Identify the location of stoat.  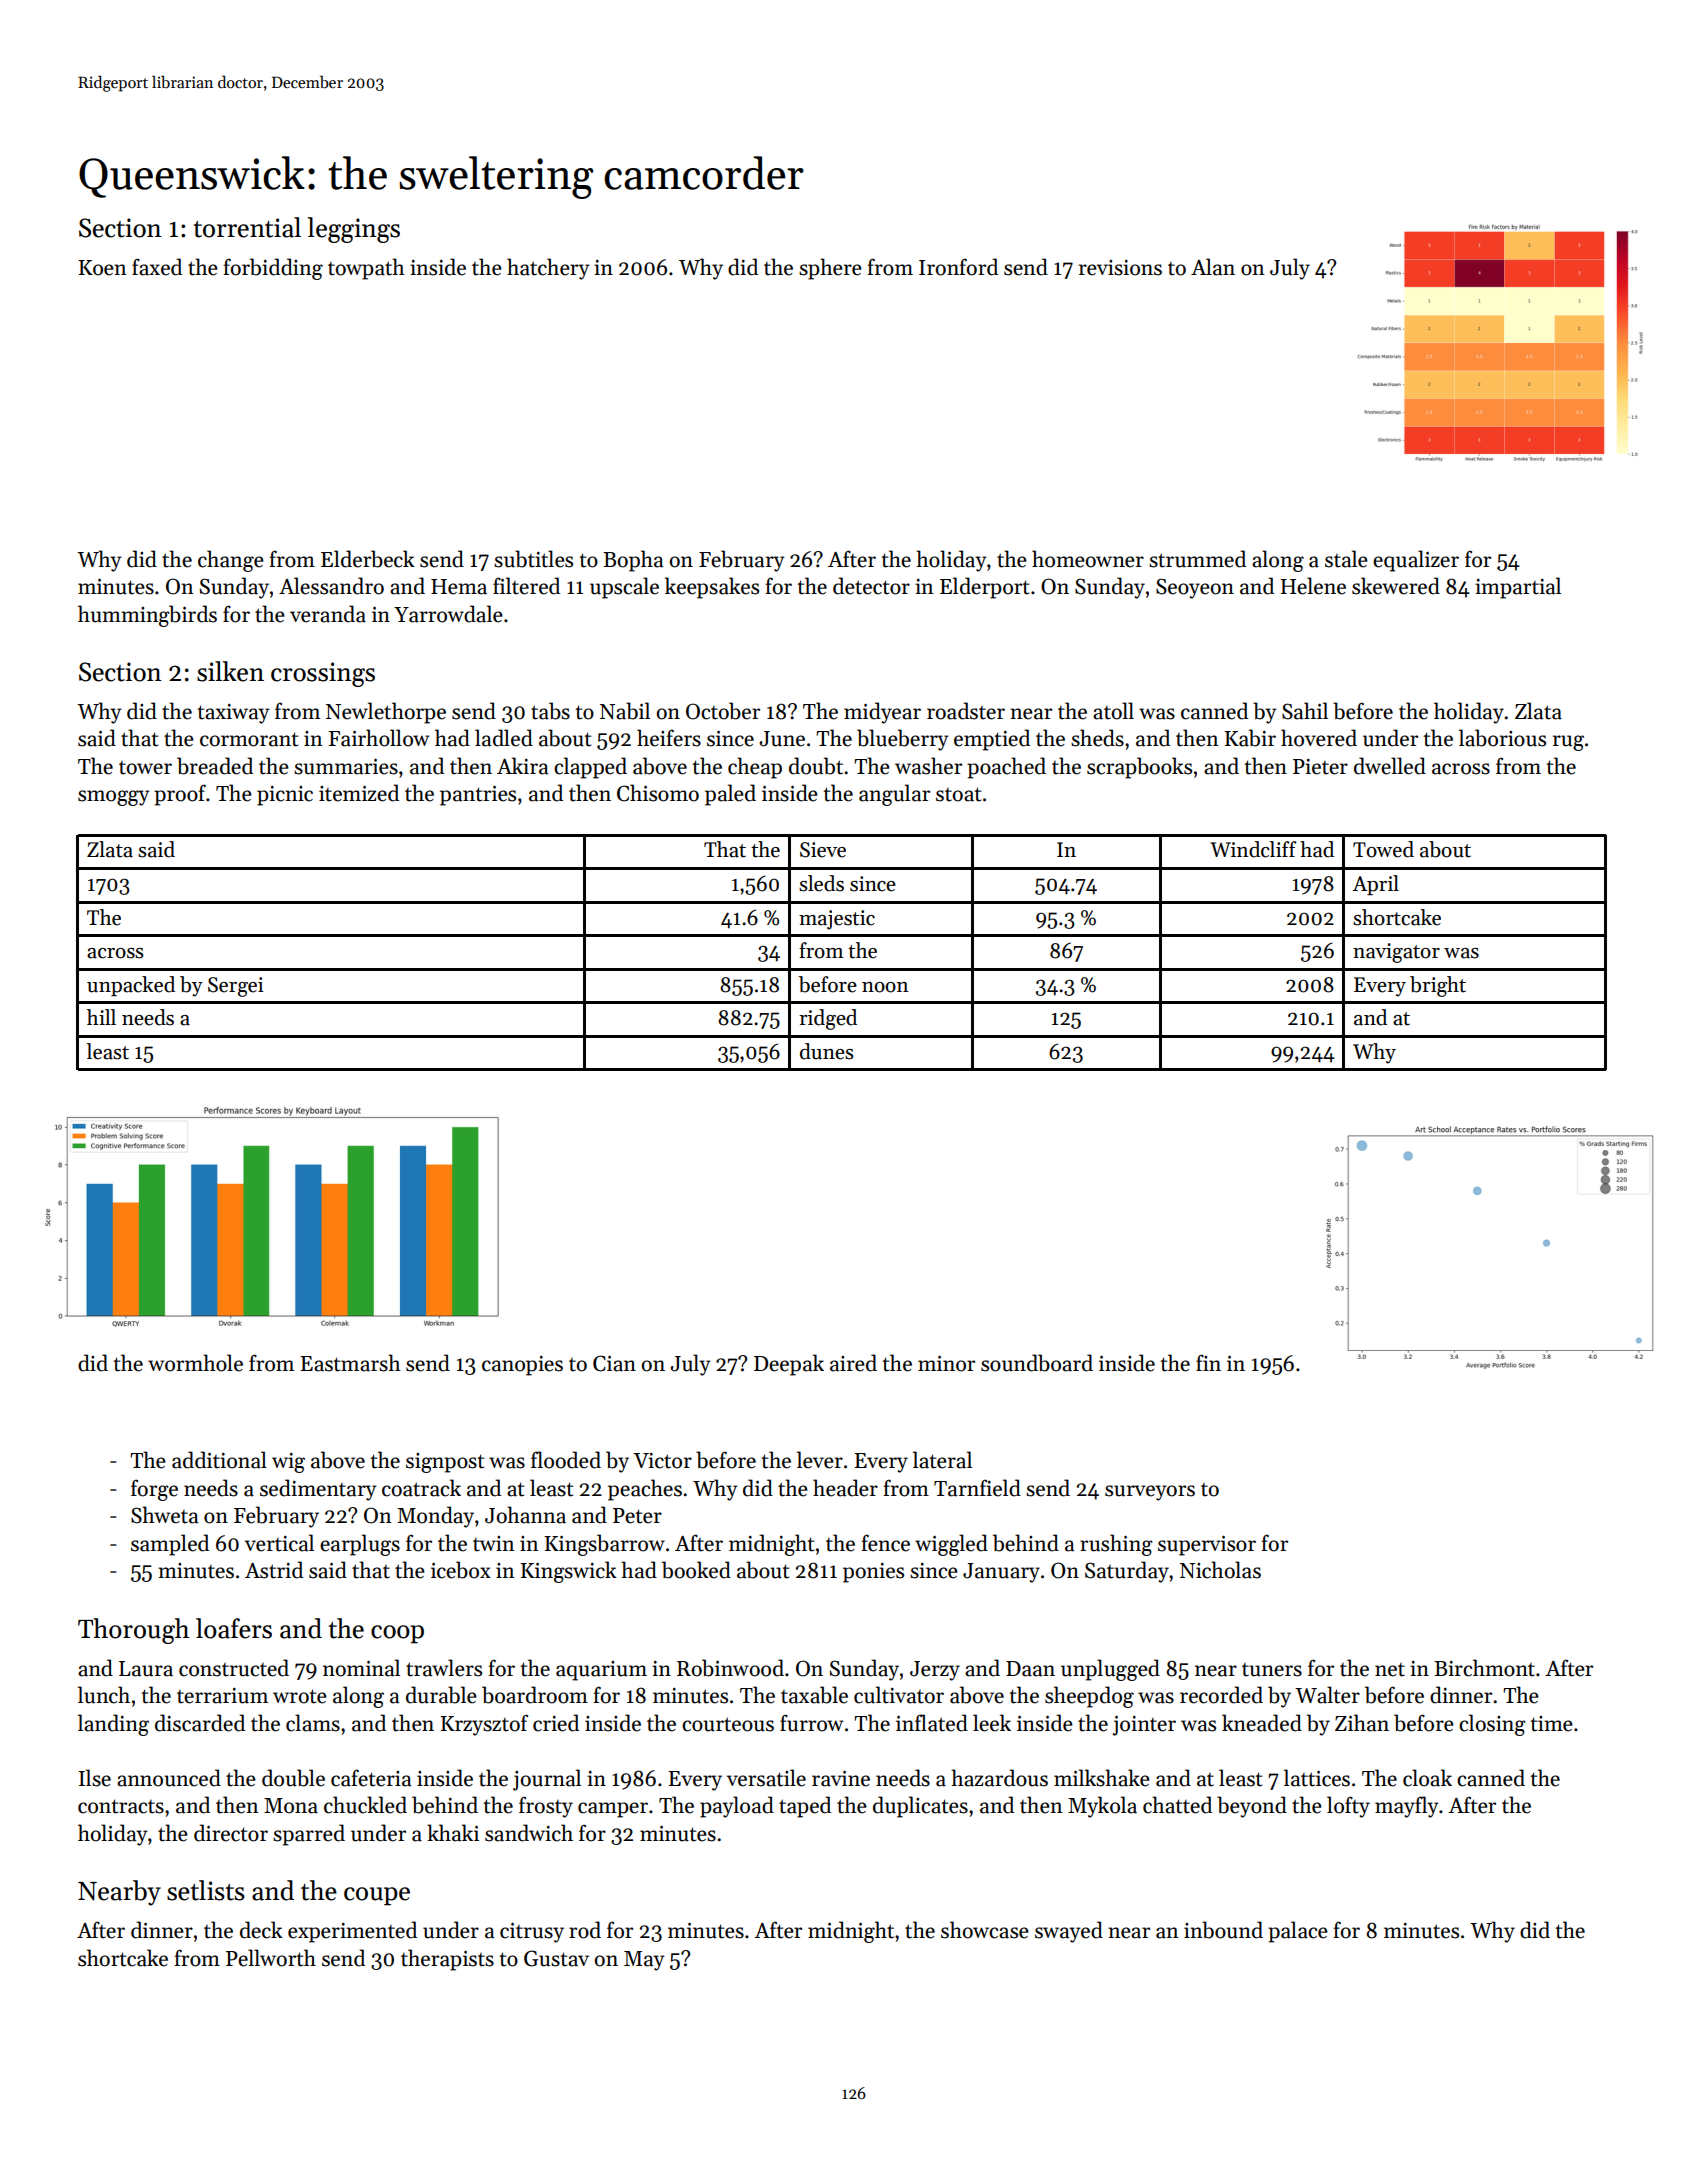
(958, 794).
